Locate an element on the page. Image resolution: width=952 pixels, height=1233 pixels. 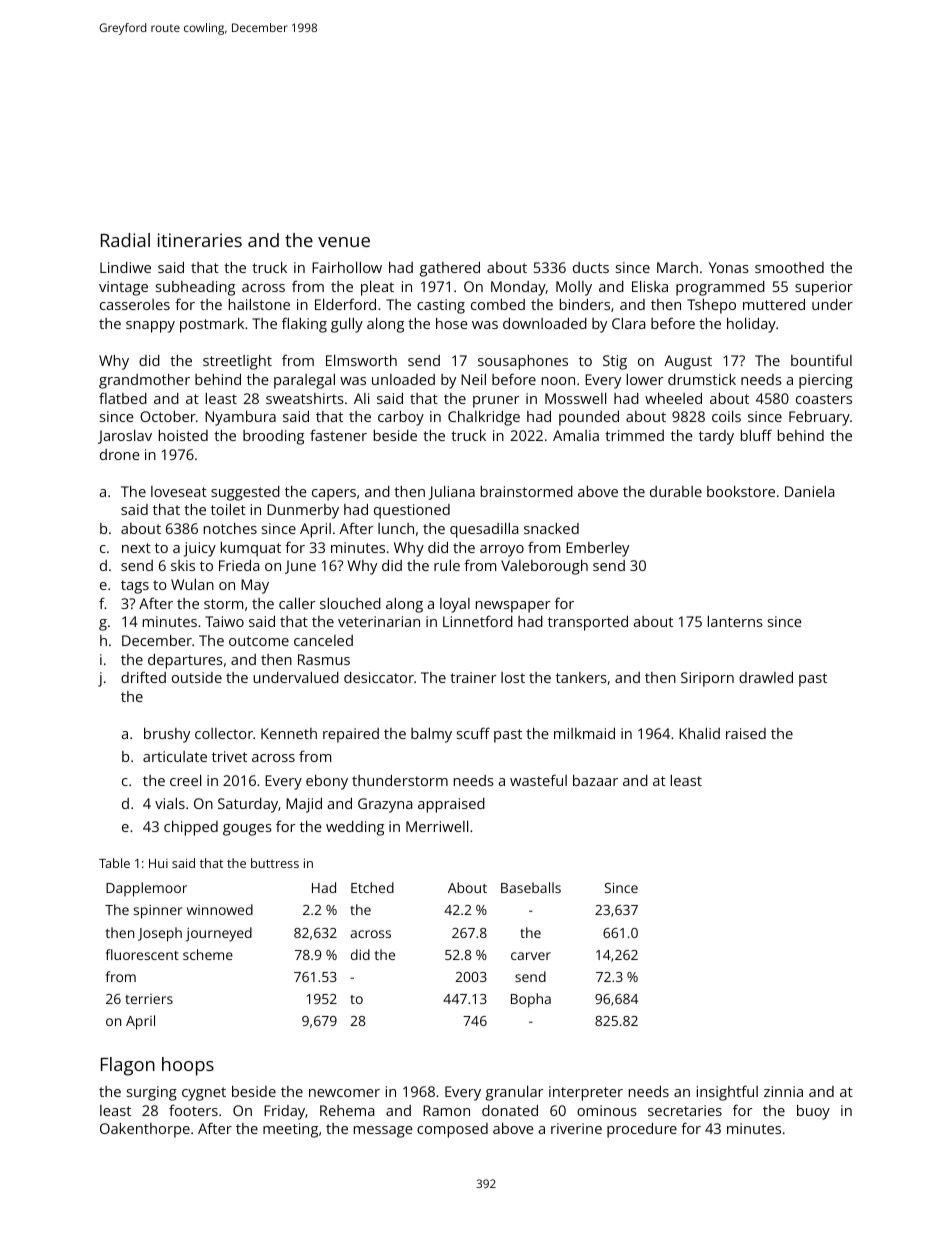
Dapplemoor is located at coordinates (146, 889).
